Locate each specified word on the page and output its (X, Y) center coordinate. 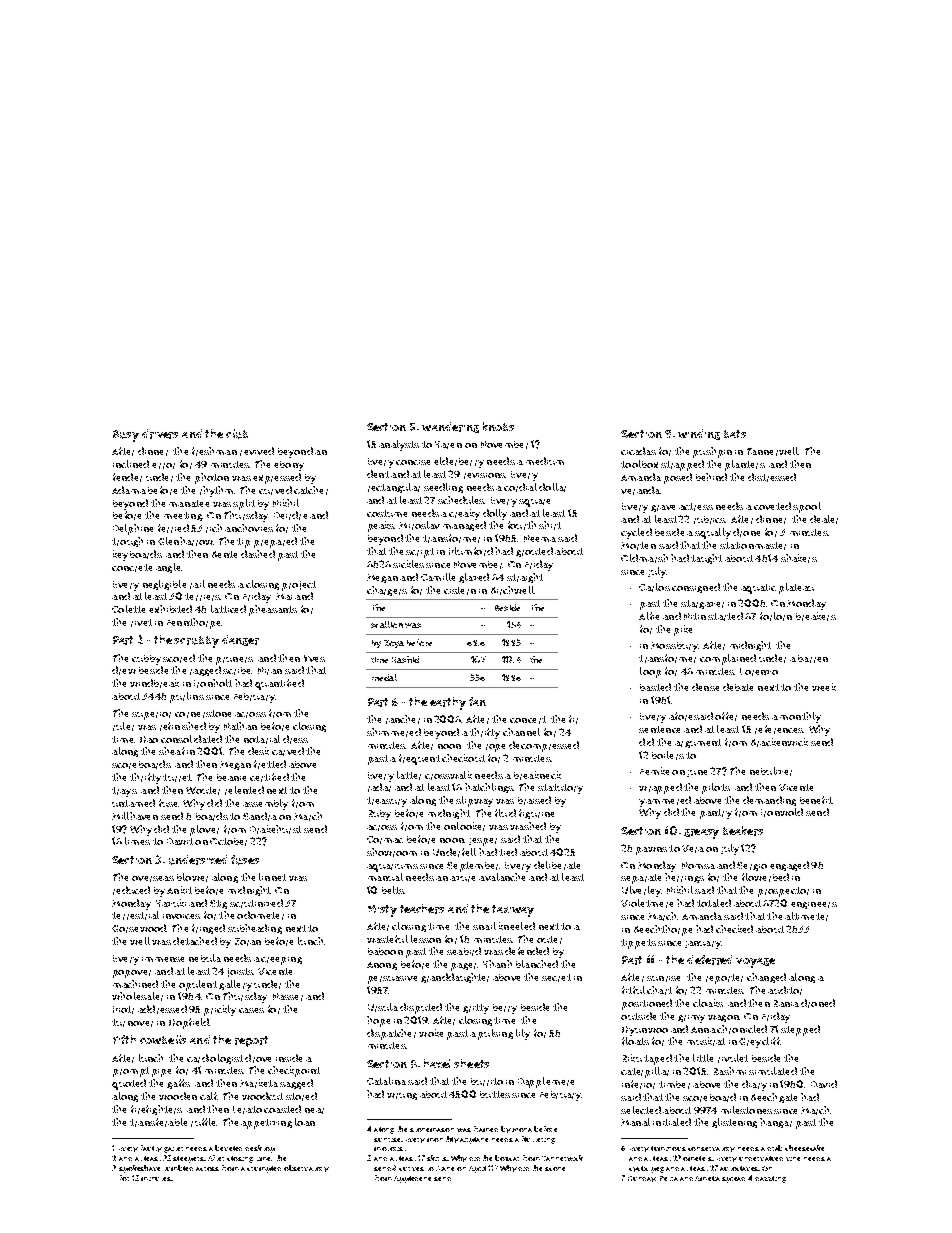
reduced (131, 890)
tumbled (179, 1168)
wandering (450, 427)
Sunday (642, 1179)
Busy (126, 436)
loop (650, 672)
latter (409, 775)
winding (699, 434)
